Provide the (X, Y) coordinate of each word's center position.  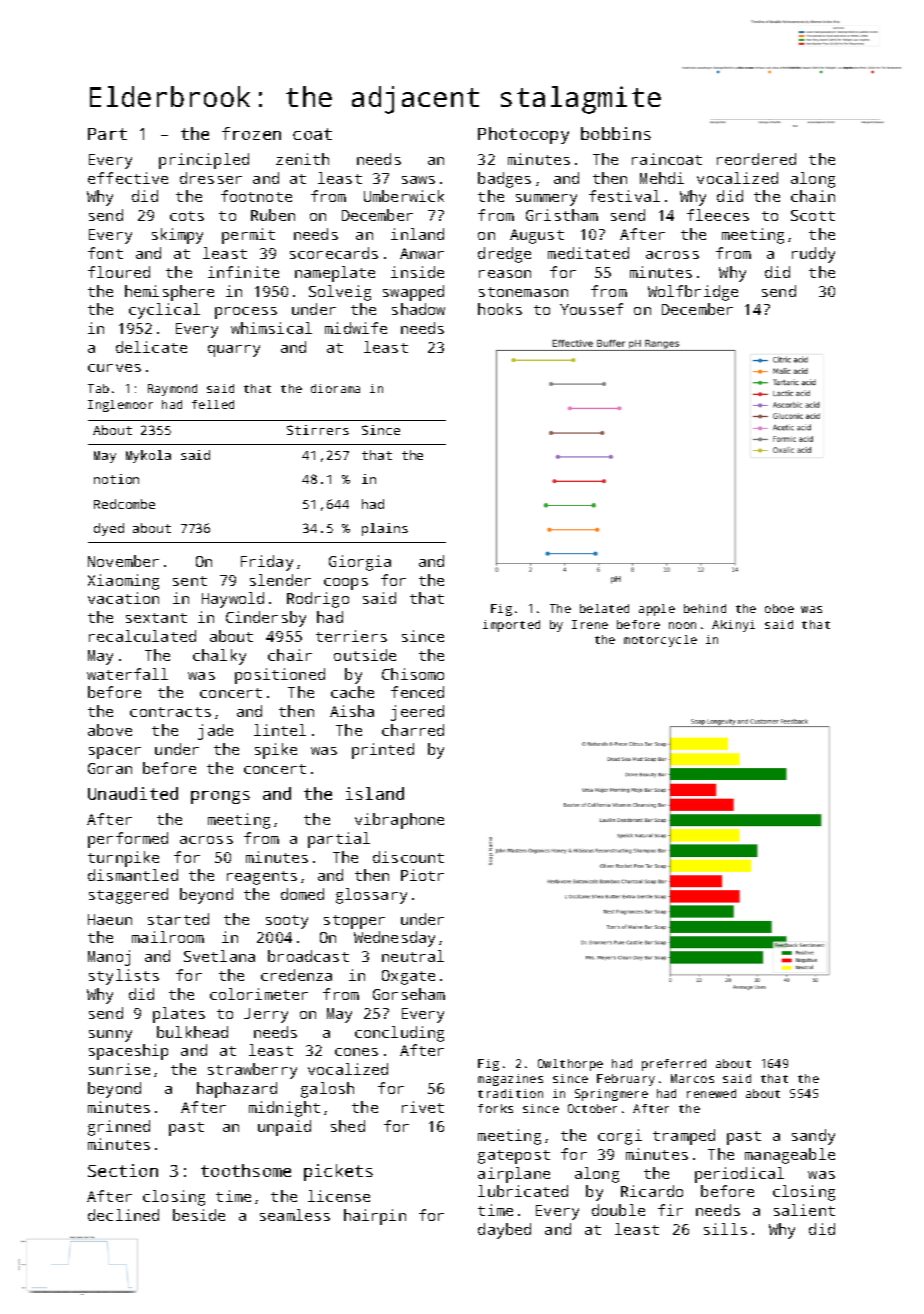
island (375, 793)
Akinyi (733, 626)
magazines (510, 1080)
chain (813, 196)
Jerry (266, 1015)
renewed (711, 1093)
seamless (295, 1215)
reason (505, 274)
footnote (256, 196)
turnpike (123, 859)
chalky (219, 657)
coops (346, 584)
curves (114, 368)
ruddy (813, 255)
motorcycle (660, 641)
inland (417, 234)
